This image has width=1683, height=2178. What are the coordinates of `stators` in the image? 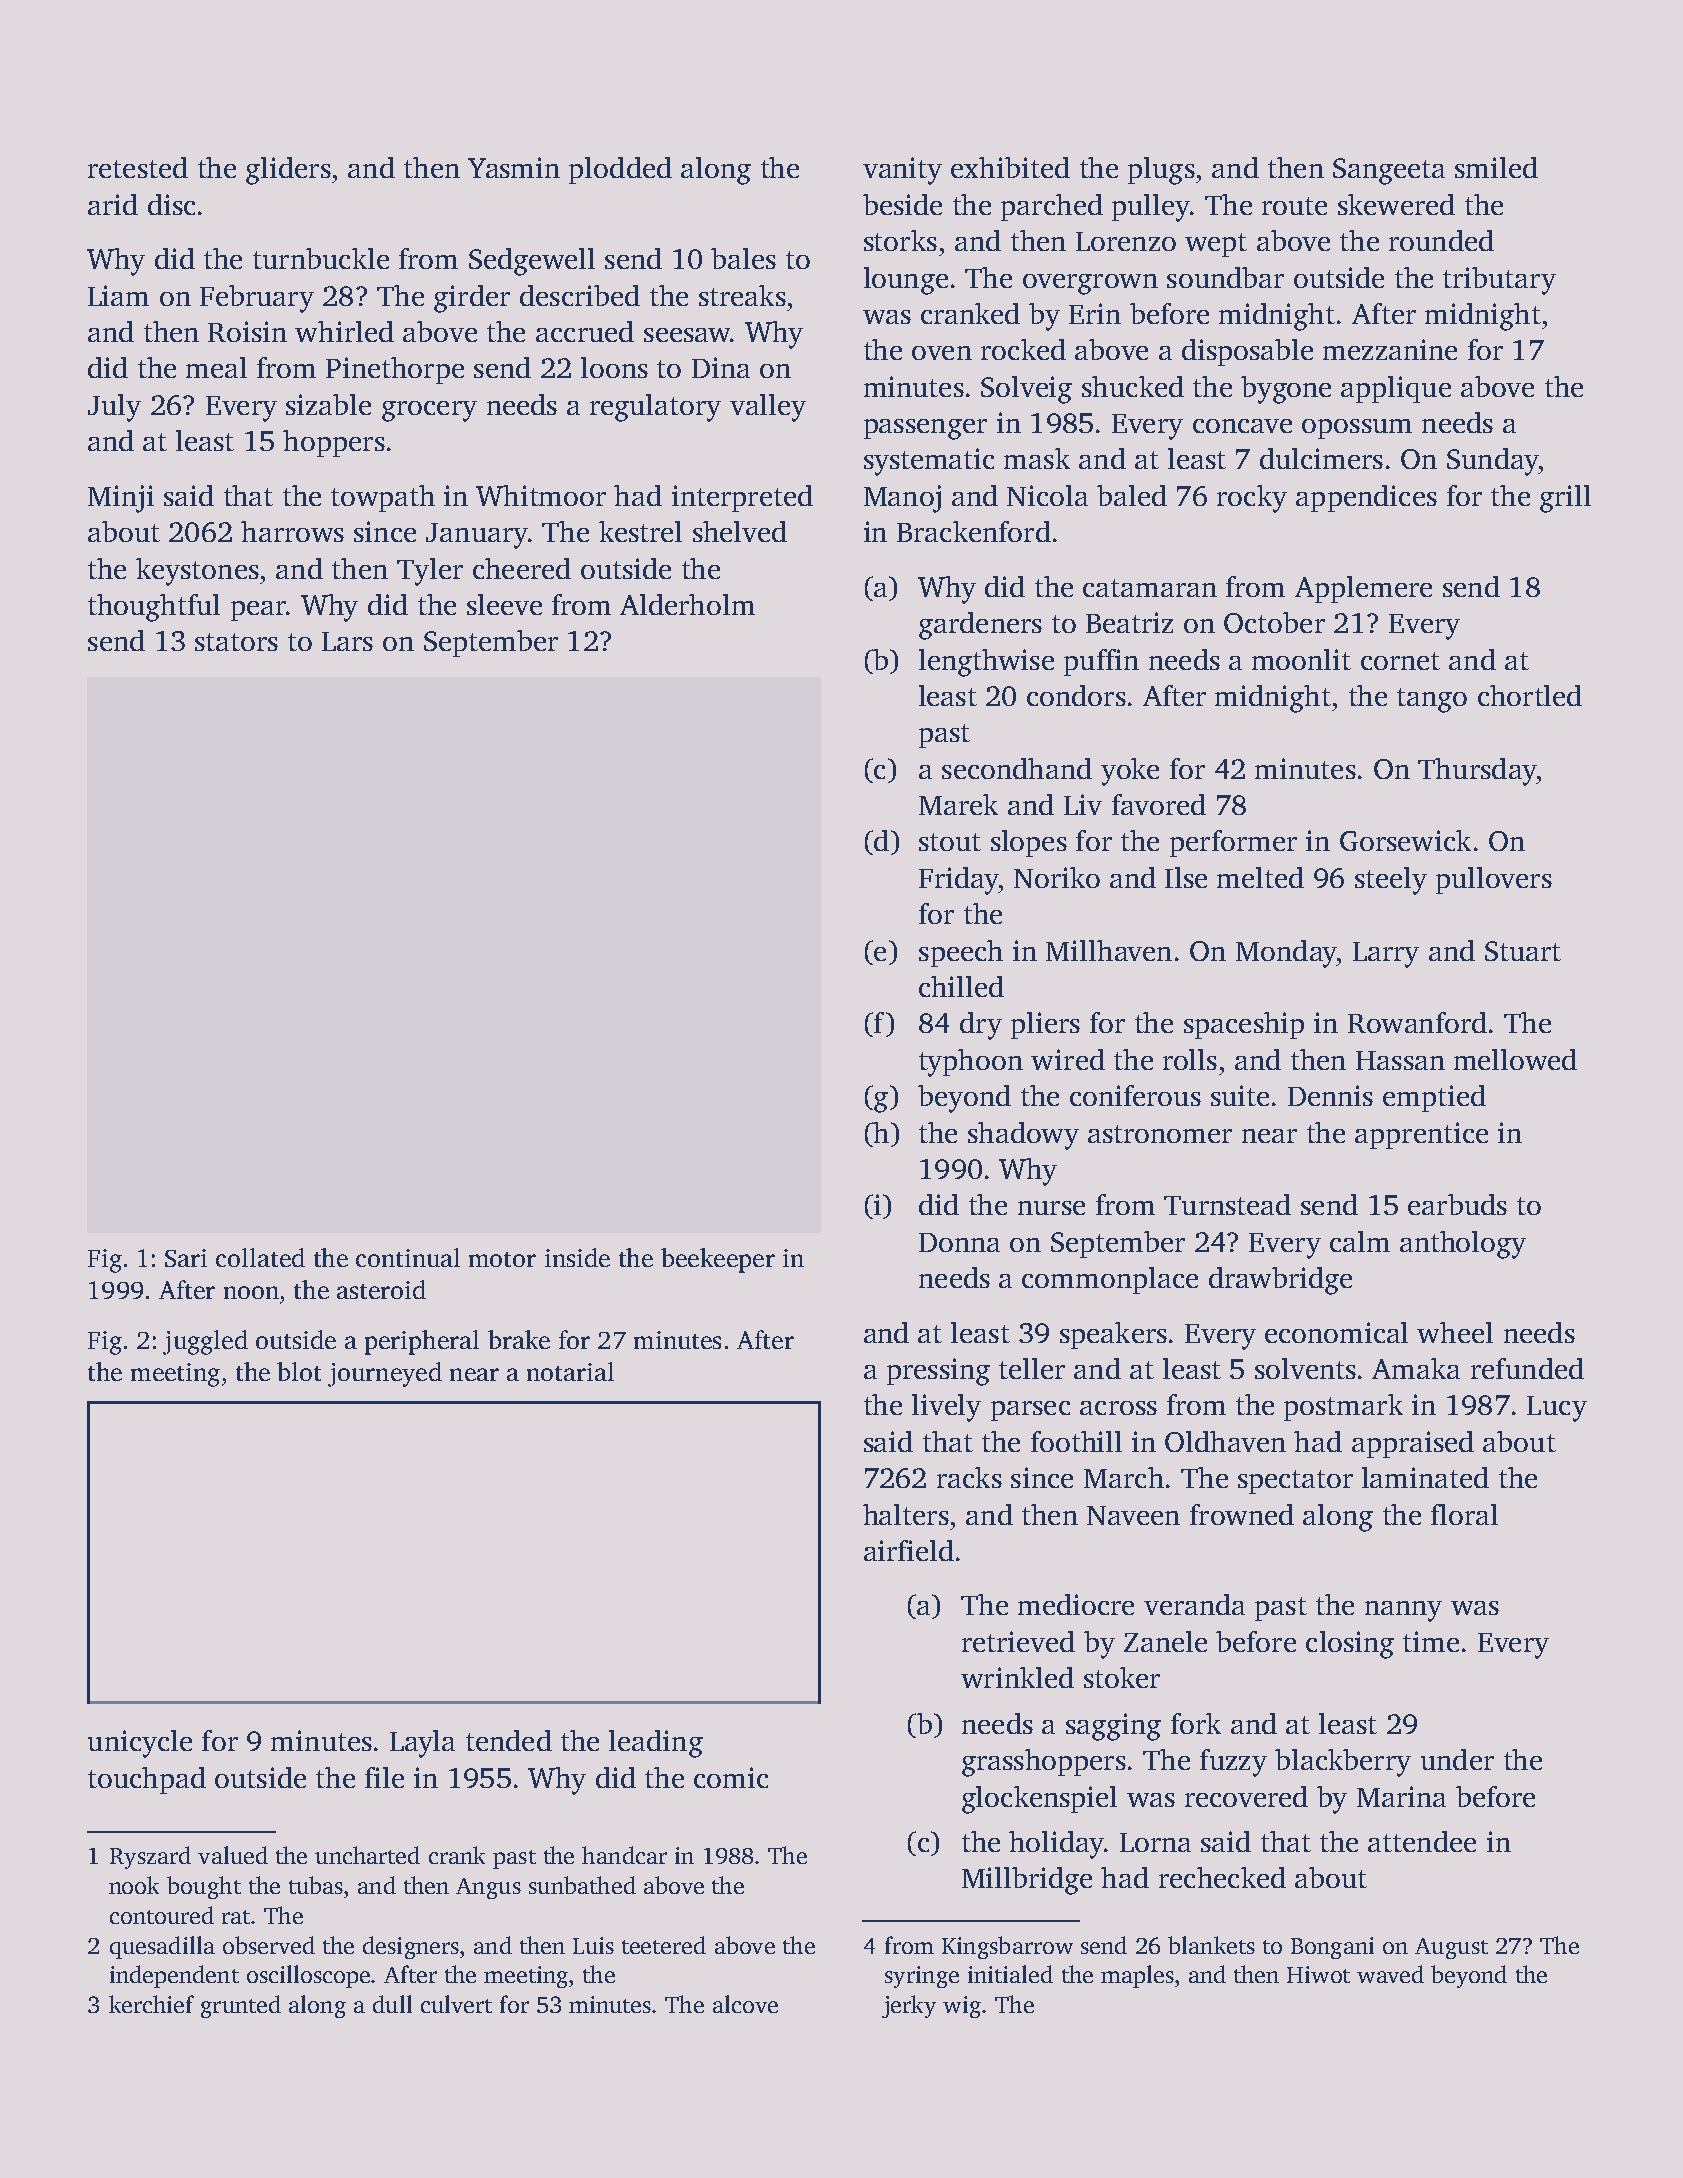 It's located at (236, 642).
